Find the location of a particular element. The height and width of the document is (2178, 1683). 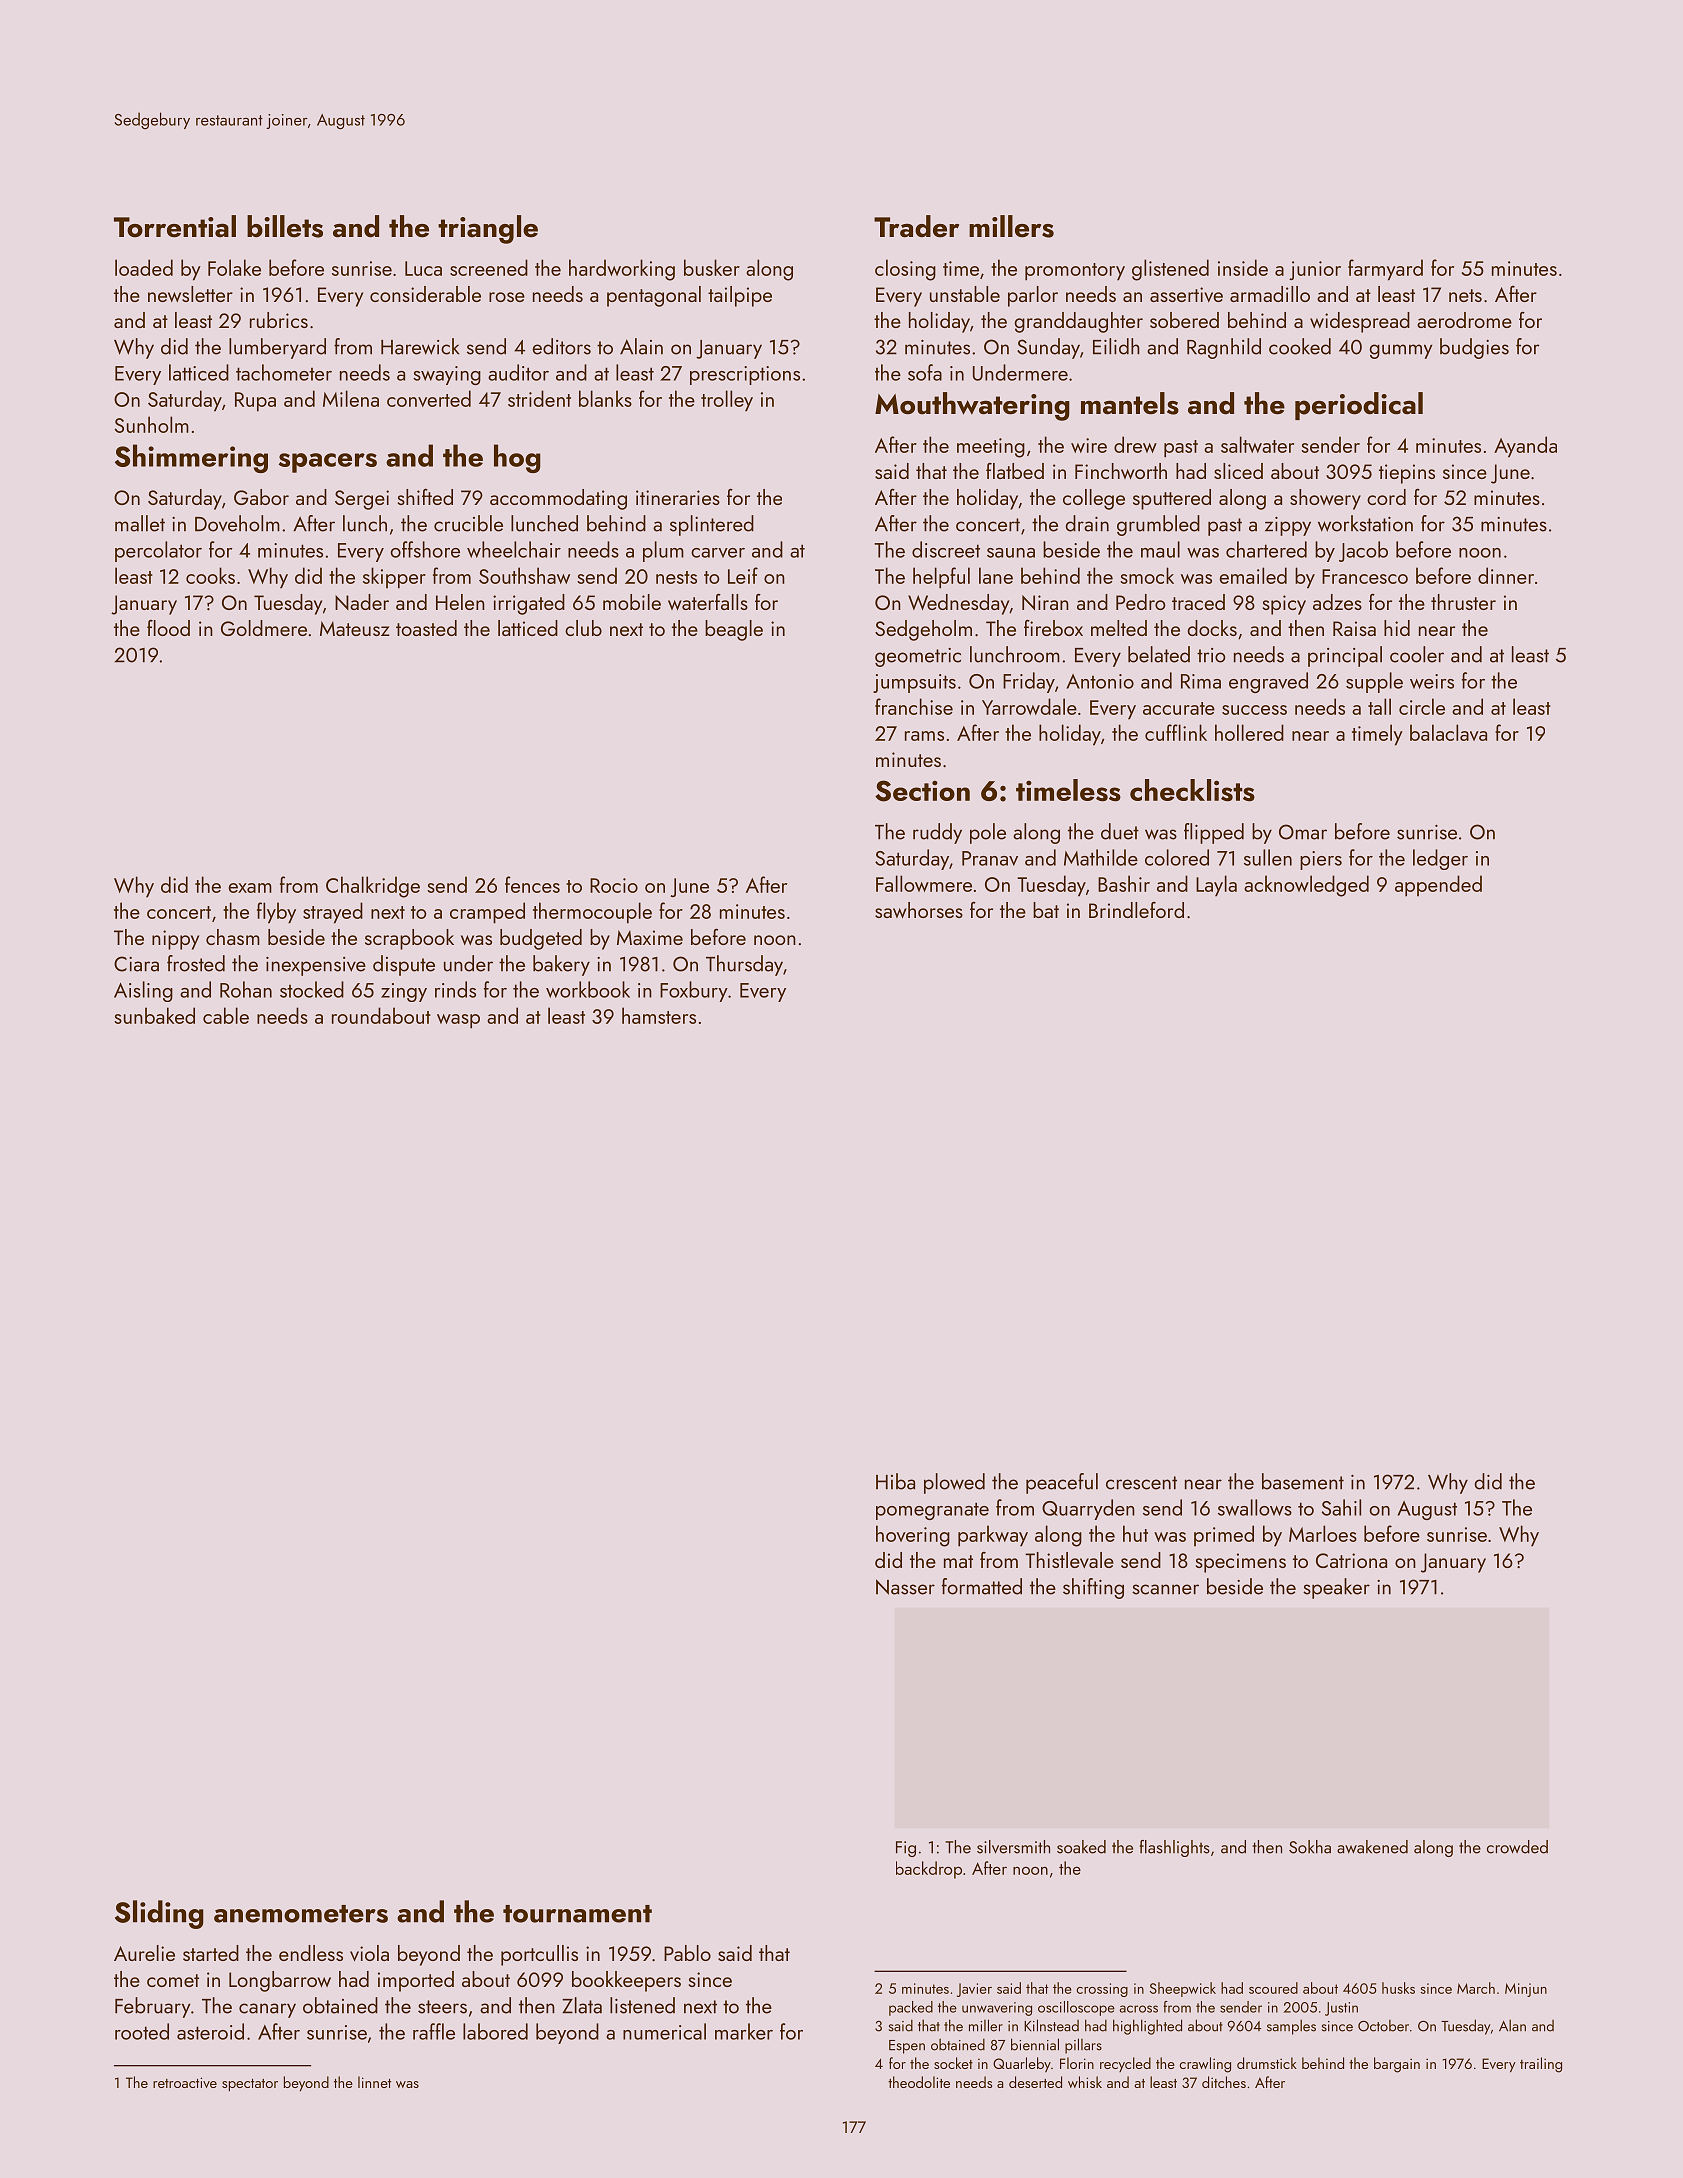

Sliding is located at coordinates (159, 1914).
